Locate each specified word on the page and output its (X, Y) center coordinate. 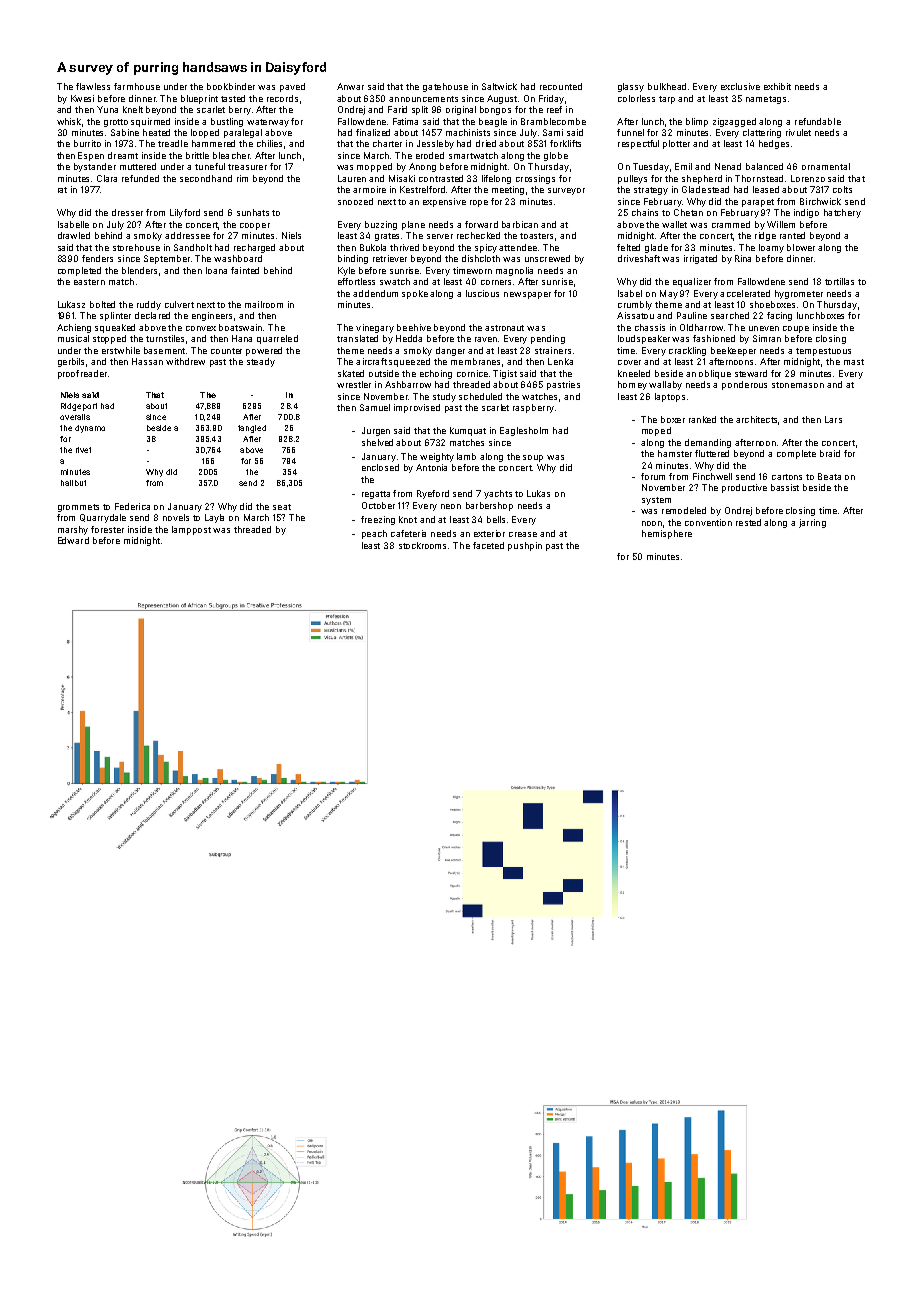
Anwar (350, 86)
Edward (73, 540)
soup (533, 458)
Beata (829, 476)
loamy (771, 248)
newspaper (527, 295)
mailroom (264, 304)
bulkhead (667, 86)
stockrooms (422, 545)
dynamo (90, 429)
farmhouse (137, 86)
